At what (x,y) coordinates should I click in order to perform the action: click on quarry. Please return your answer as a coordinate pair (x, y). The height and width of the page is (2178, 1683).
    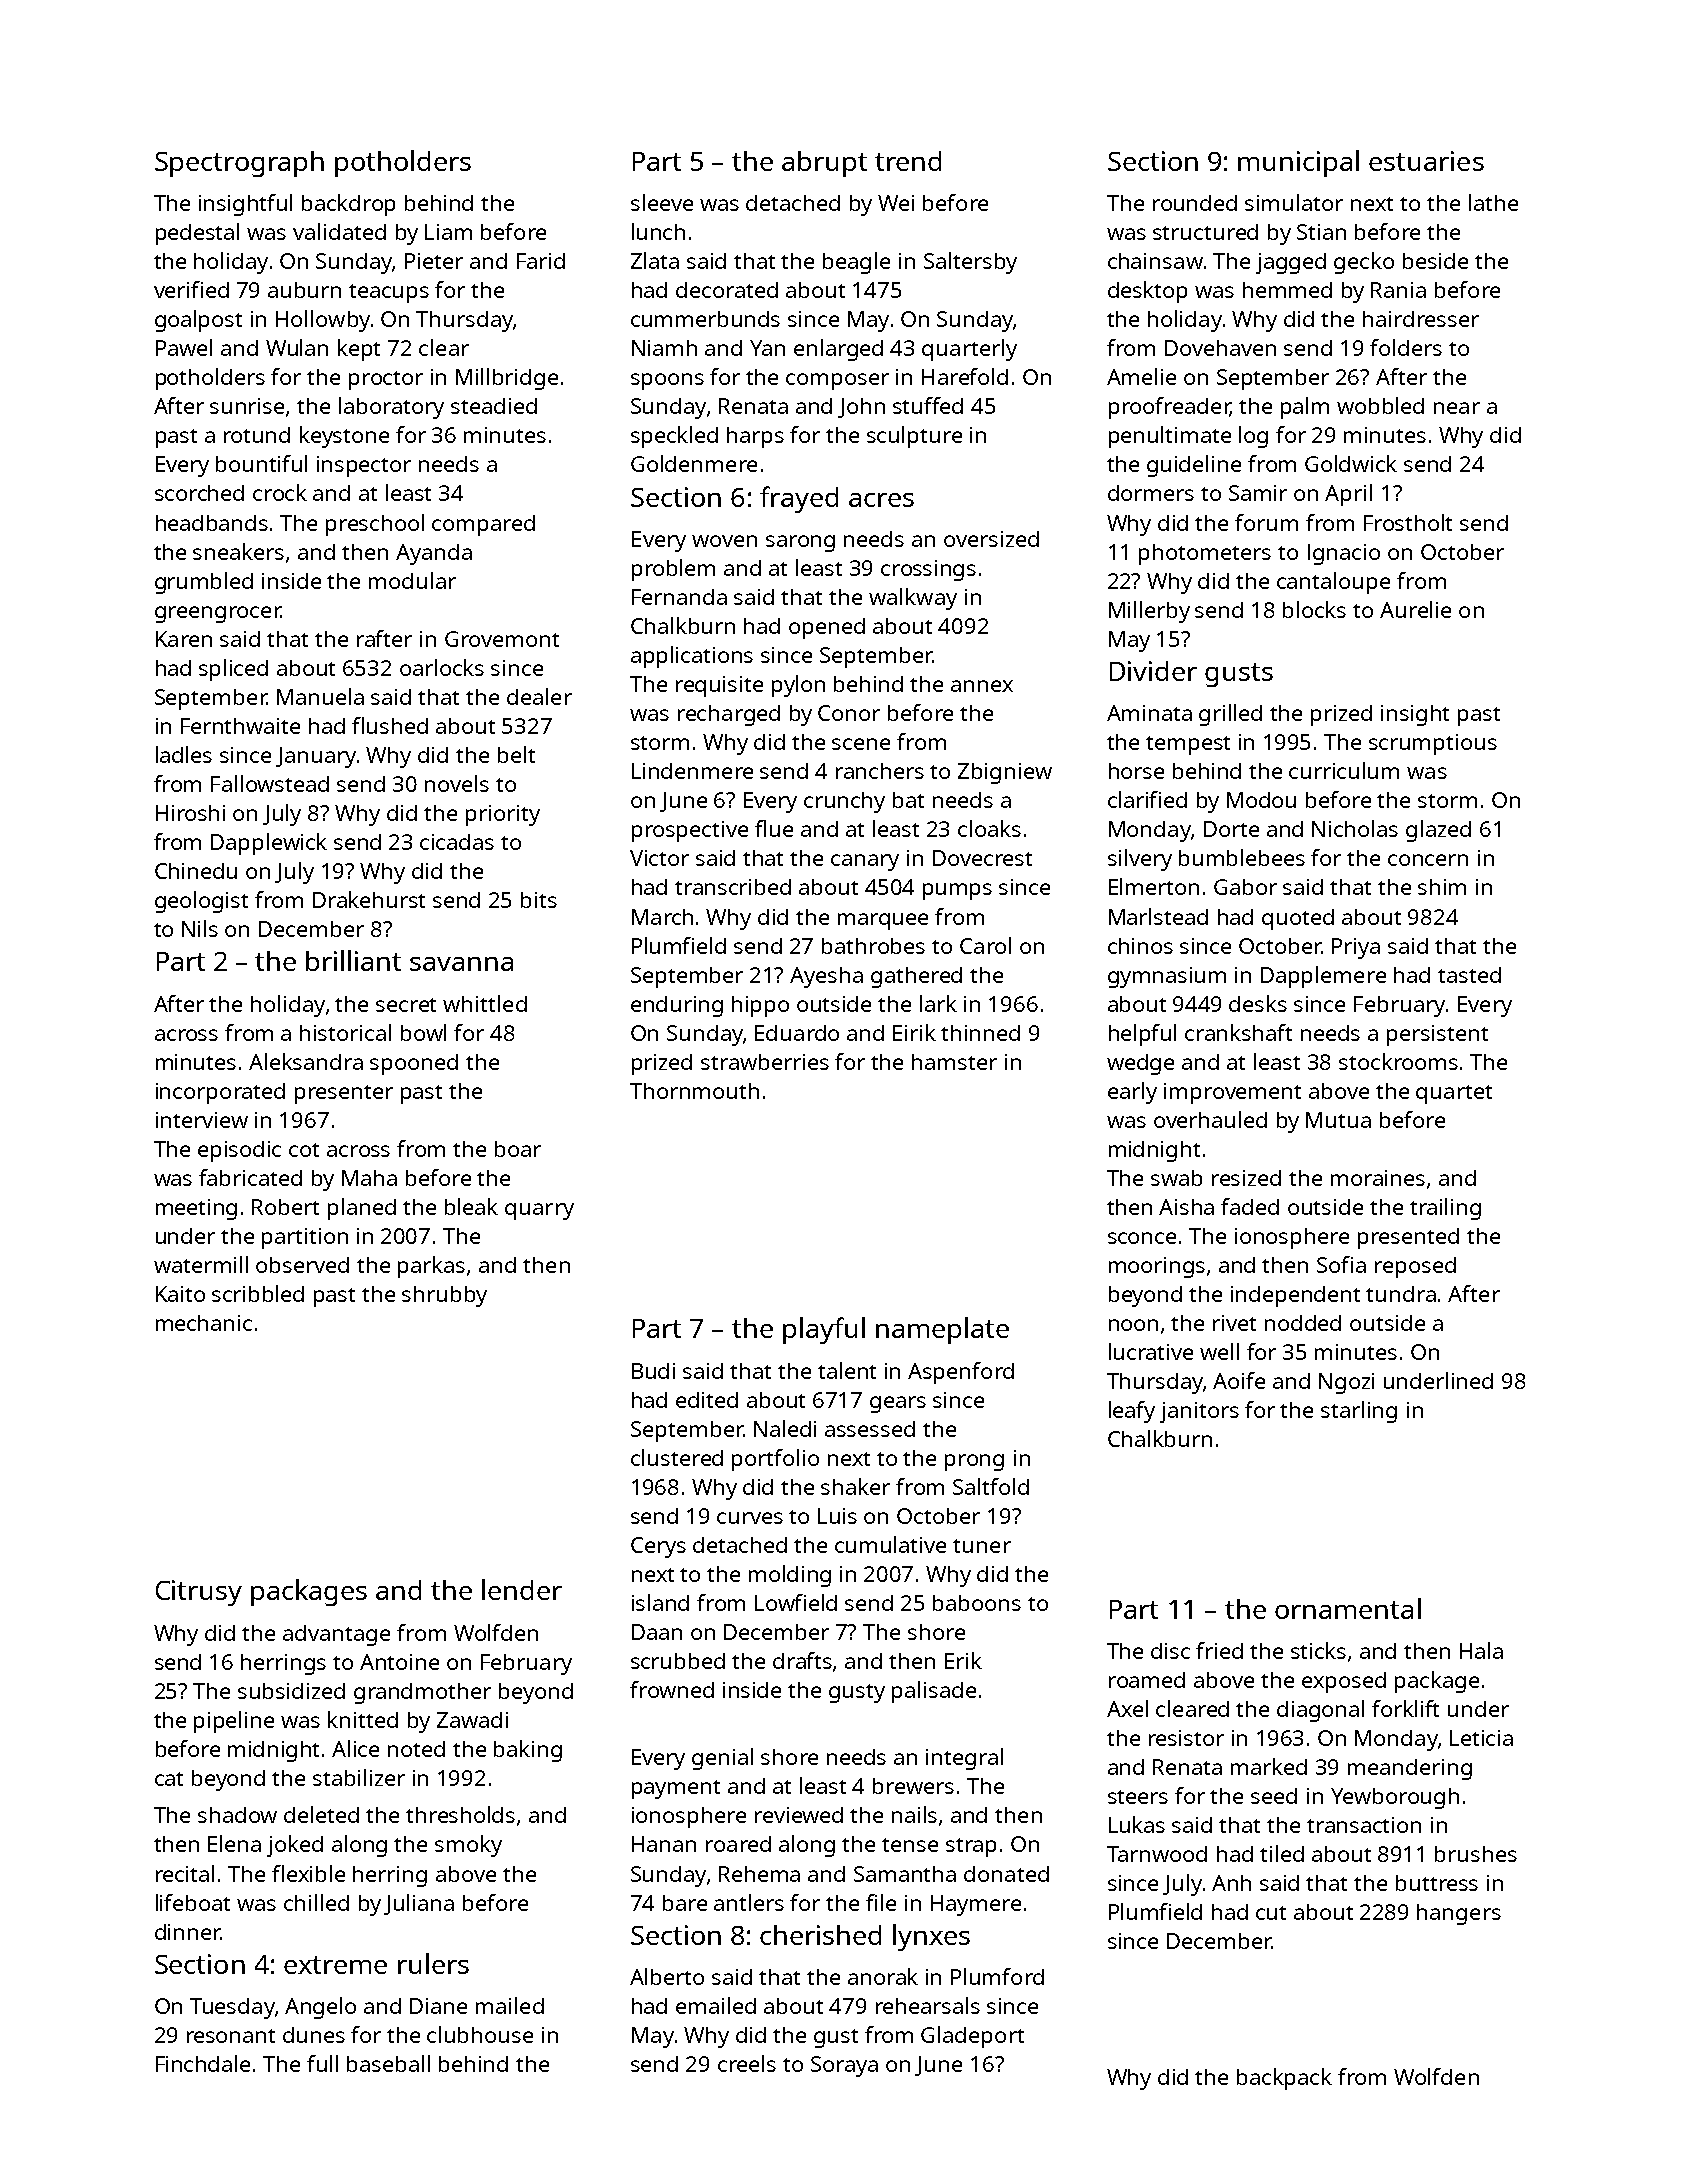
    Looking at the image, I should click on (539, 1211).
